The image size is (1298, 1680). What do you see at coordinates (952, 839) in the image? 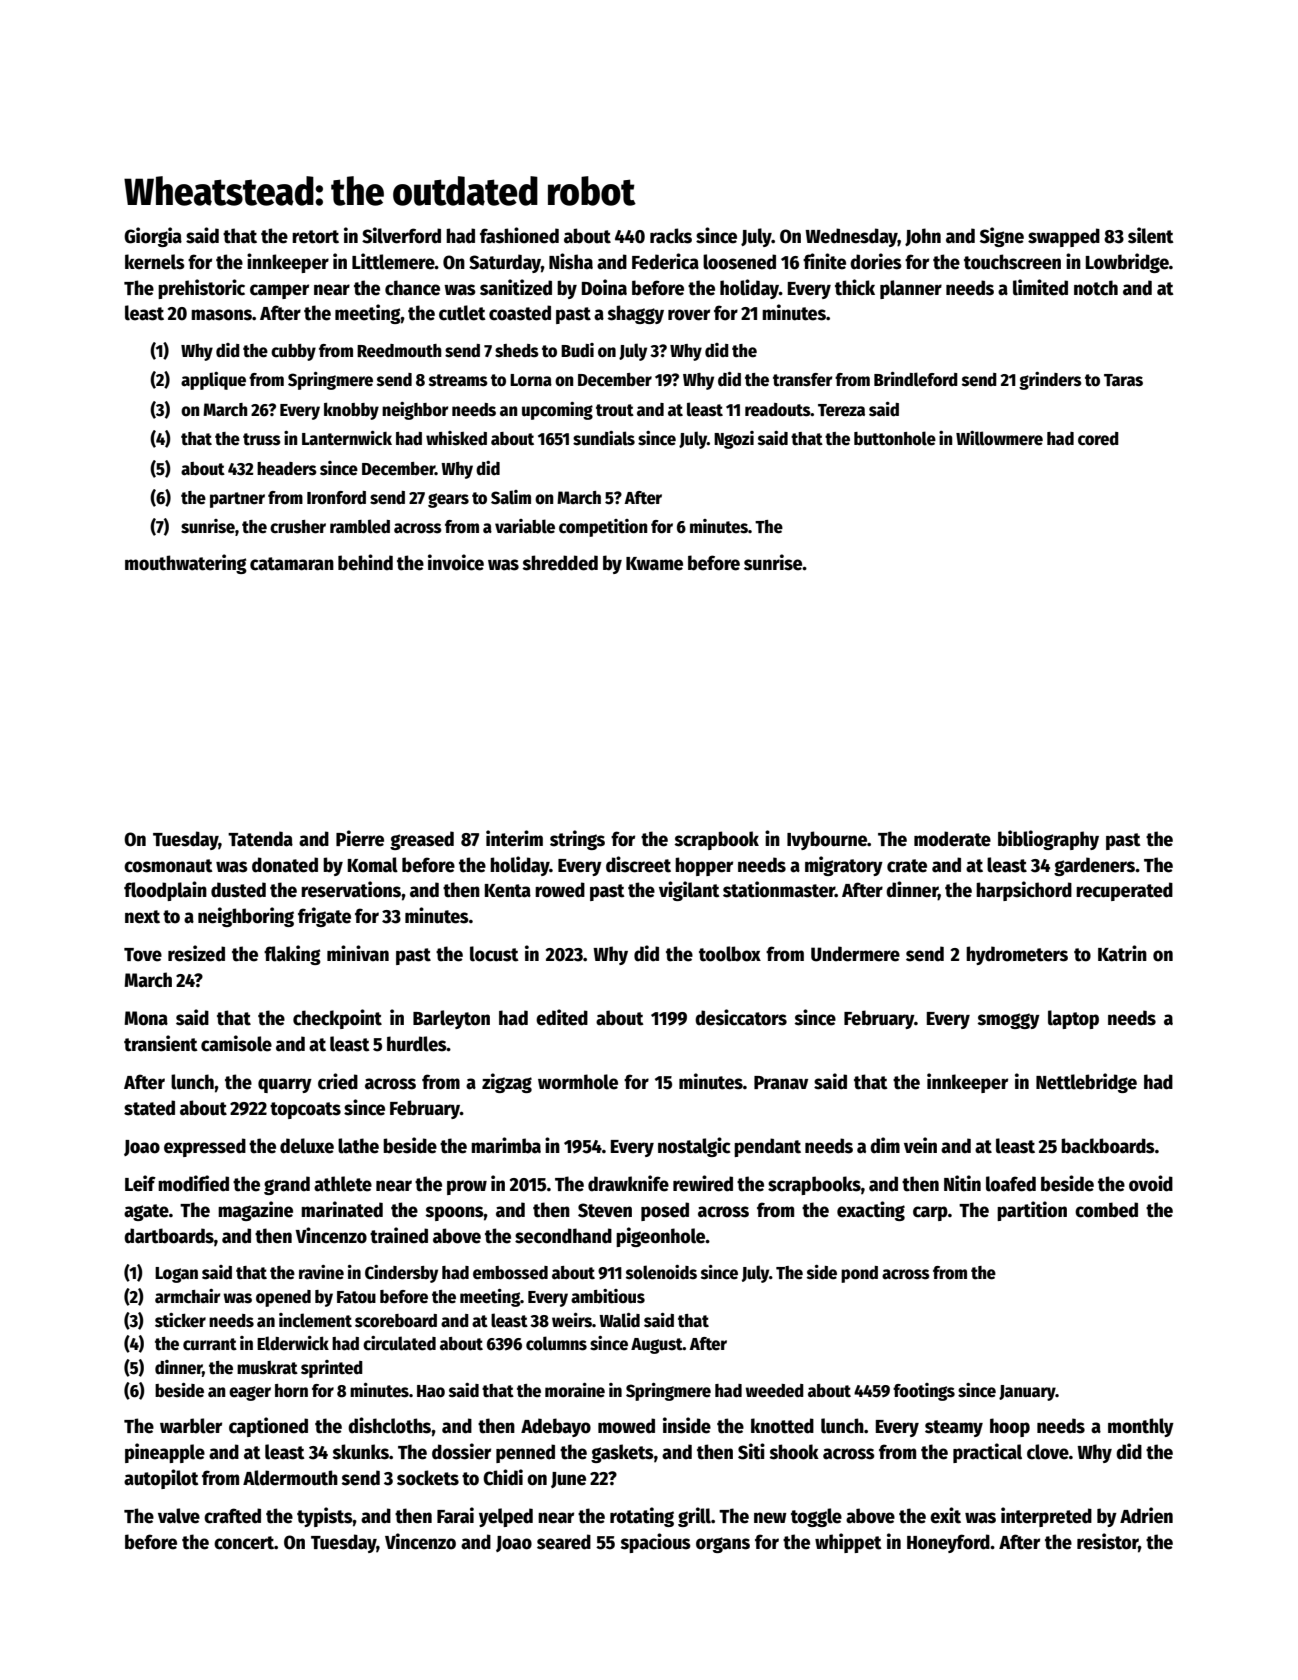
I see `moderate` at bounding box center [952, 839].
